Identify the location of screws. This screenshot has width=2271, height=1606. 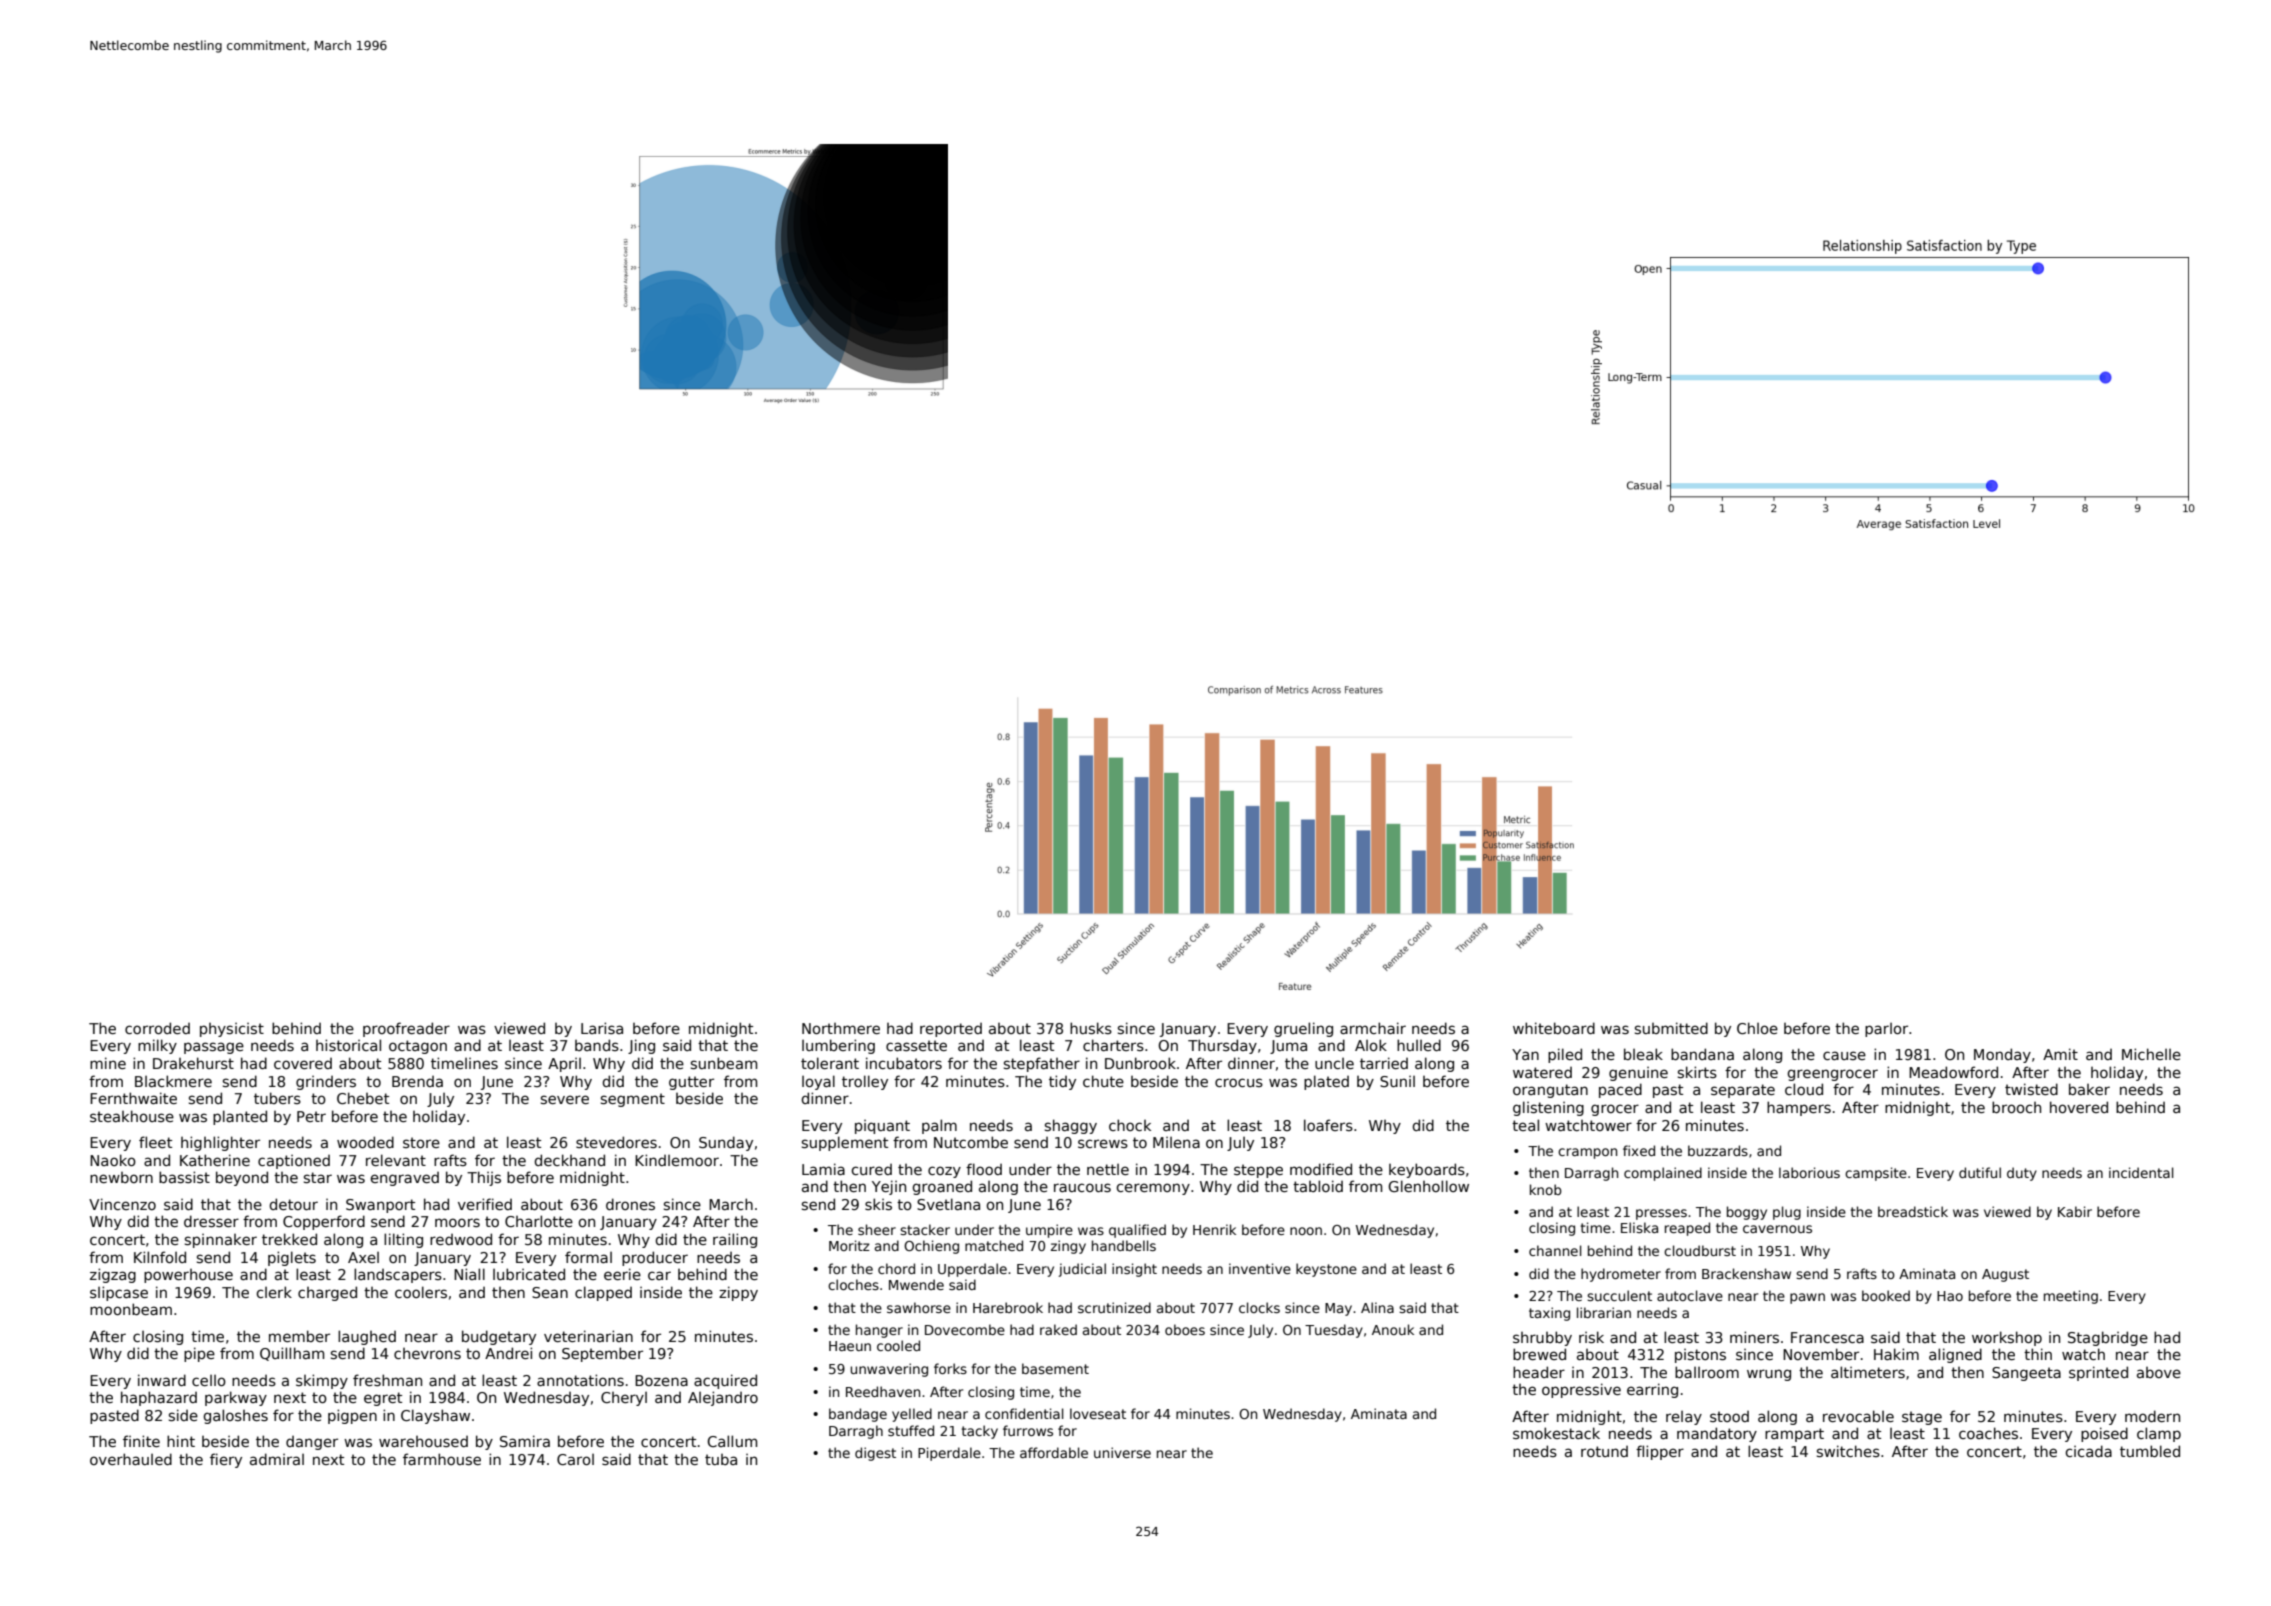
(1103, 1143).
